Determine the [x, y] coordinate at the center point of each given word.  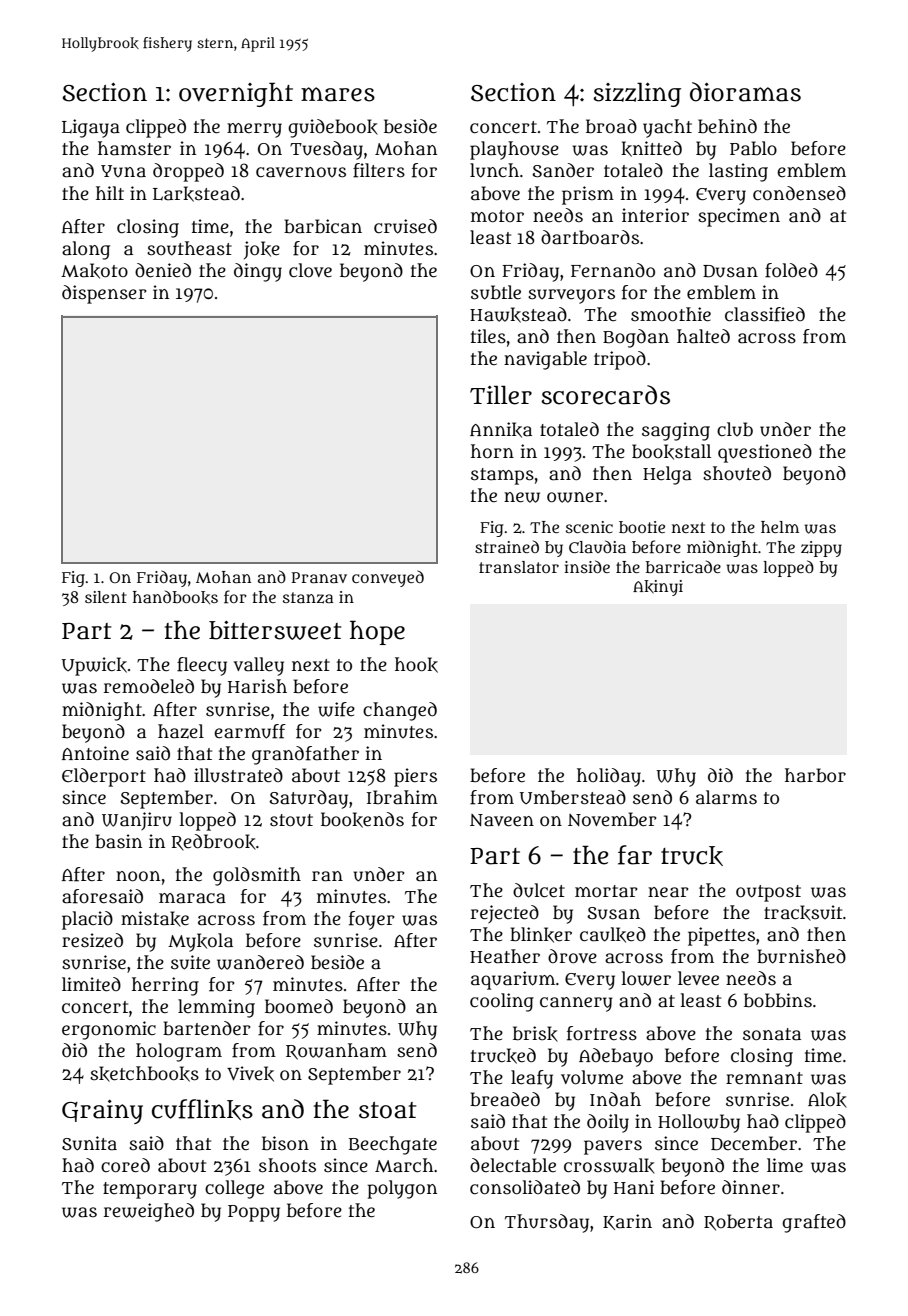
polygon [402, 1189]
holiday [609, 777]
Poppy [254, 1213]
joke [262, 250]
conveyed [388, 578]
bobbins [778, 1000]
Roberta [738, 1222]
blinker [541, 935]
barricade [683, 566]
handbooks [175, 597]
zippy [821, 549]
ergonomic [109, 1030]
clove [310, 270]
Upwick [94, 666]
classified [765, 314]
